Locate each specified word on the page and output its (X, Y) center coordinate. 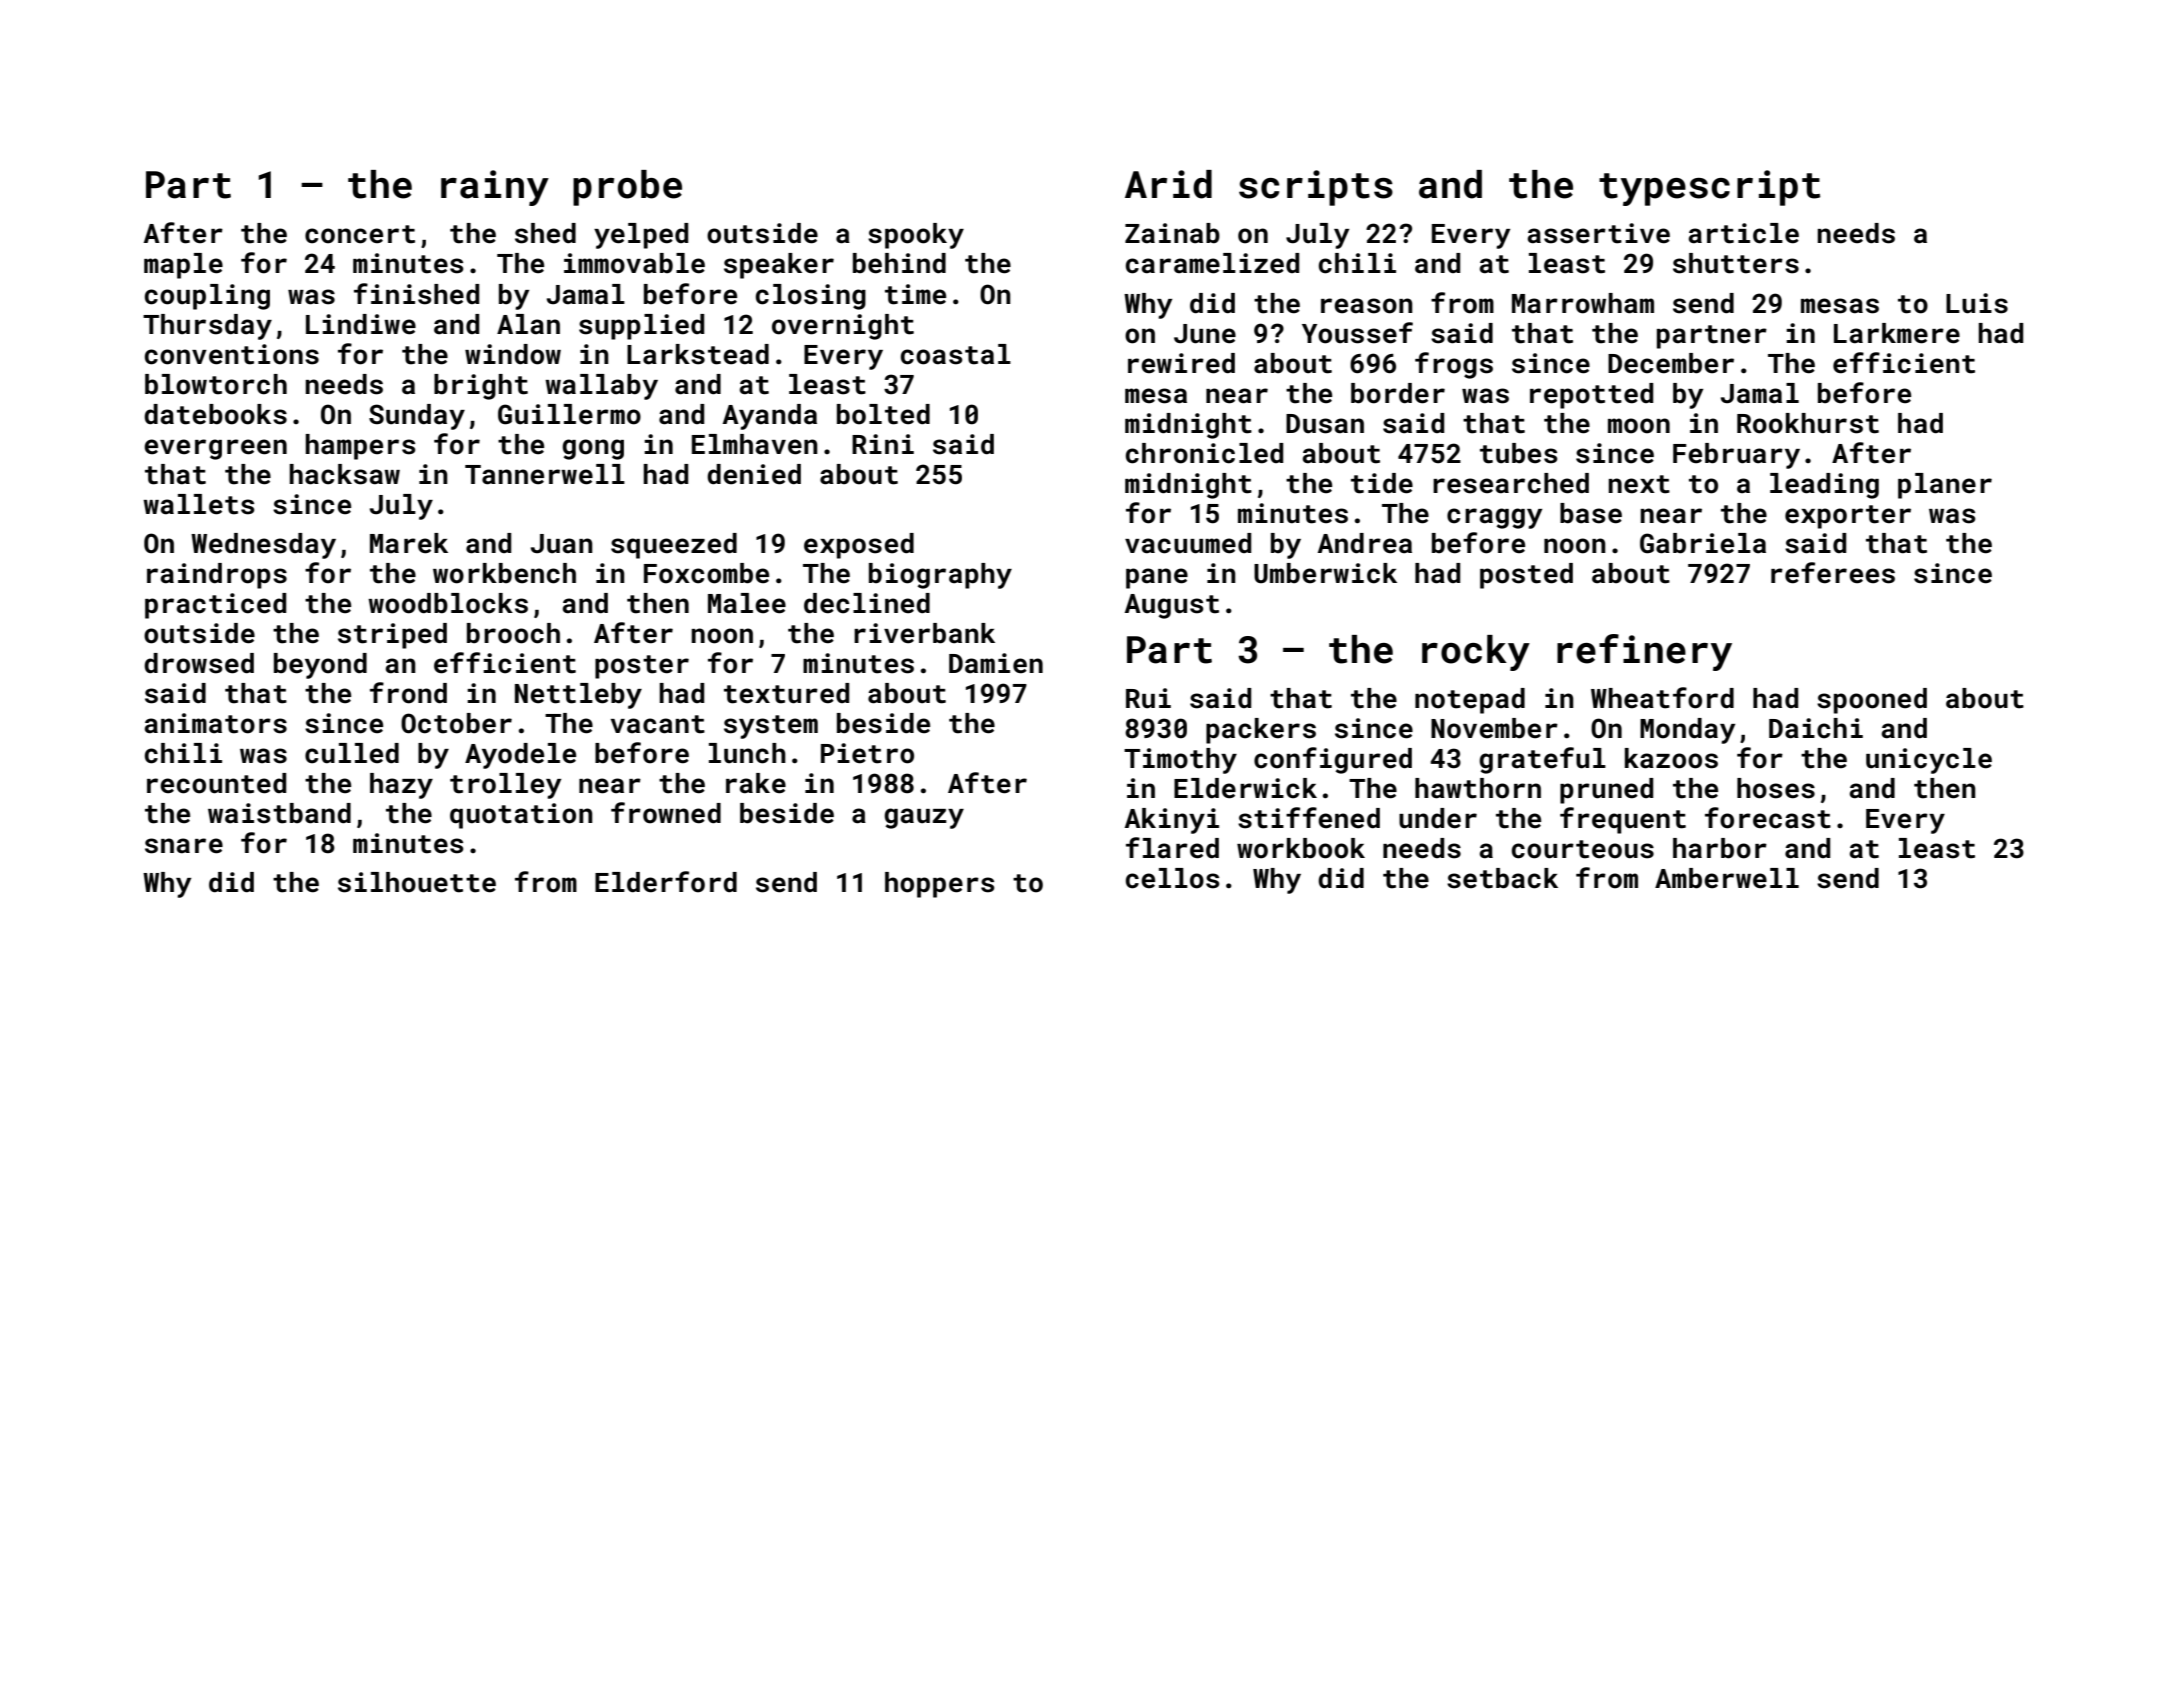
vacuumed (1188, 543)
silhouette (417, 882)
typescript (1709, 188)
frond (408, 693)
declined (867, 603)
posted (1526, 576)
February (1736, 456)
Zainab (1172, 233)
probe (627, 188)
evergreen (215, 449)
